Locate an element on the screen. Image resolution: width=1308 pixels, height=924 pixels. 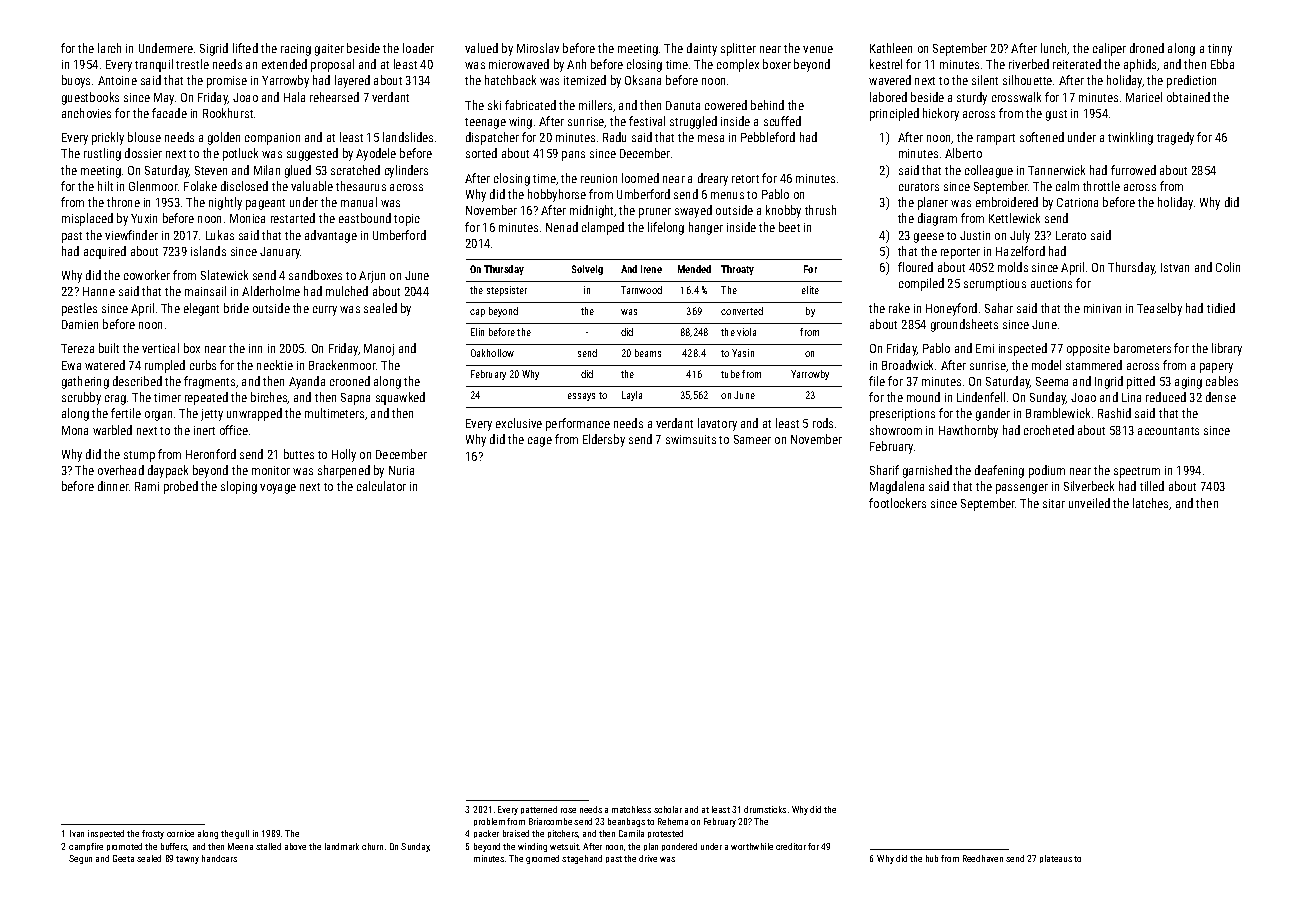
latches is located at coordinates (1150, 503).
